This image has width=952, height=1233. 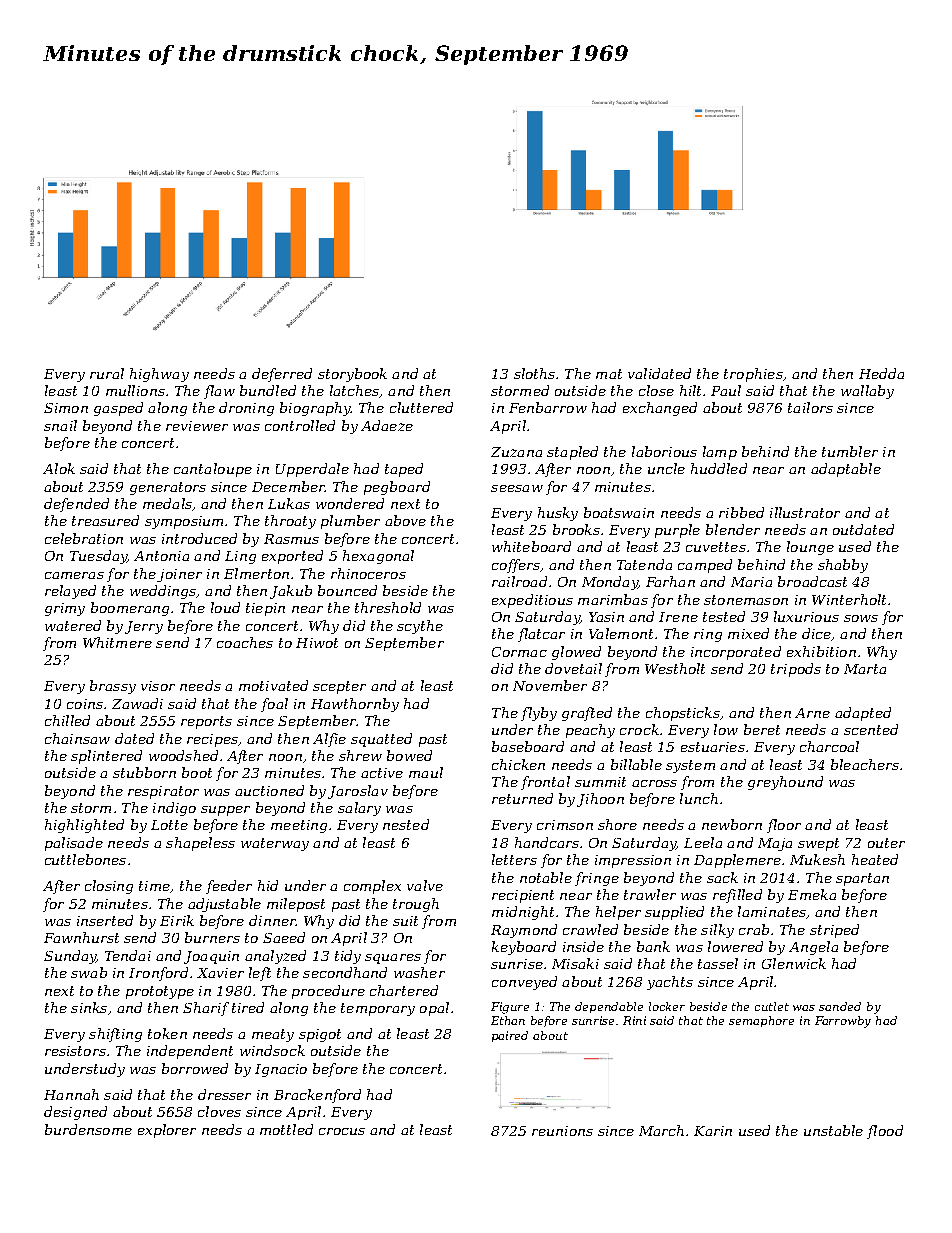 I want to click on Mukesh, so click(x=817, y=859).
